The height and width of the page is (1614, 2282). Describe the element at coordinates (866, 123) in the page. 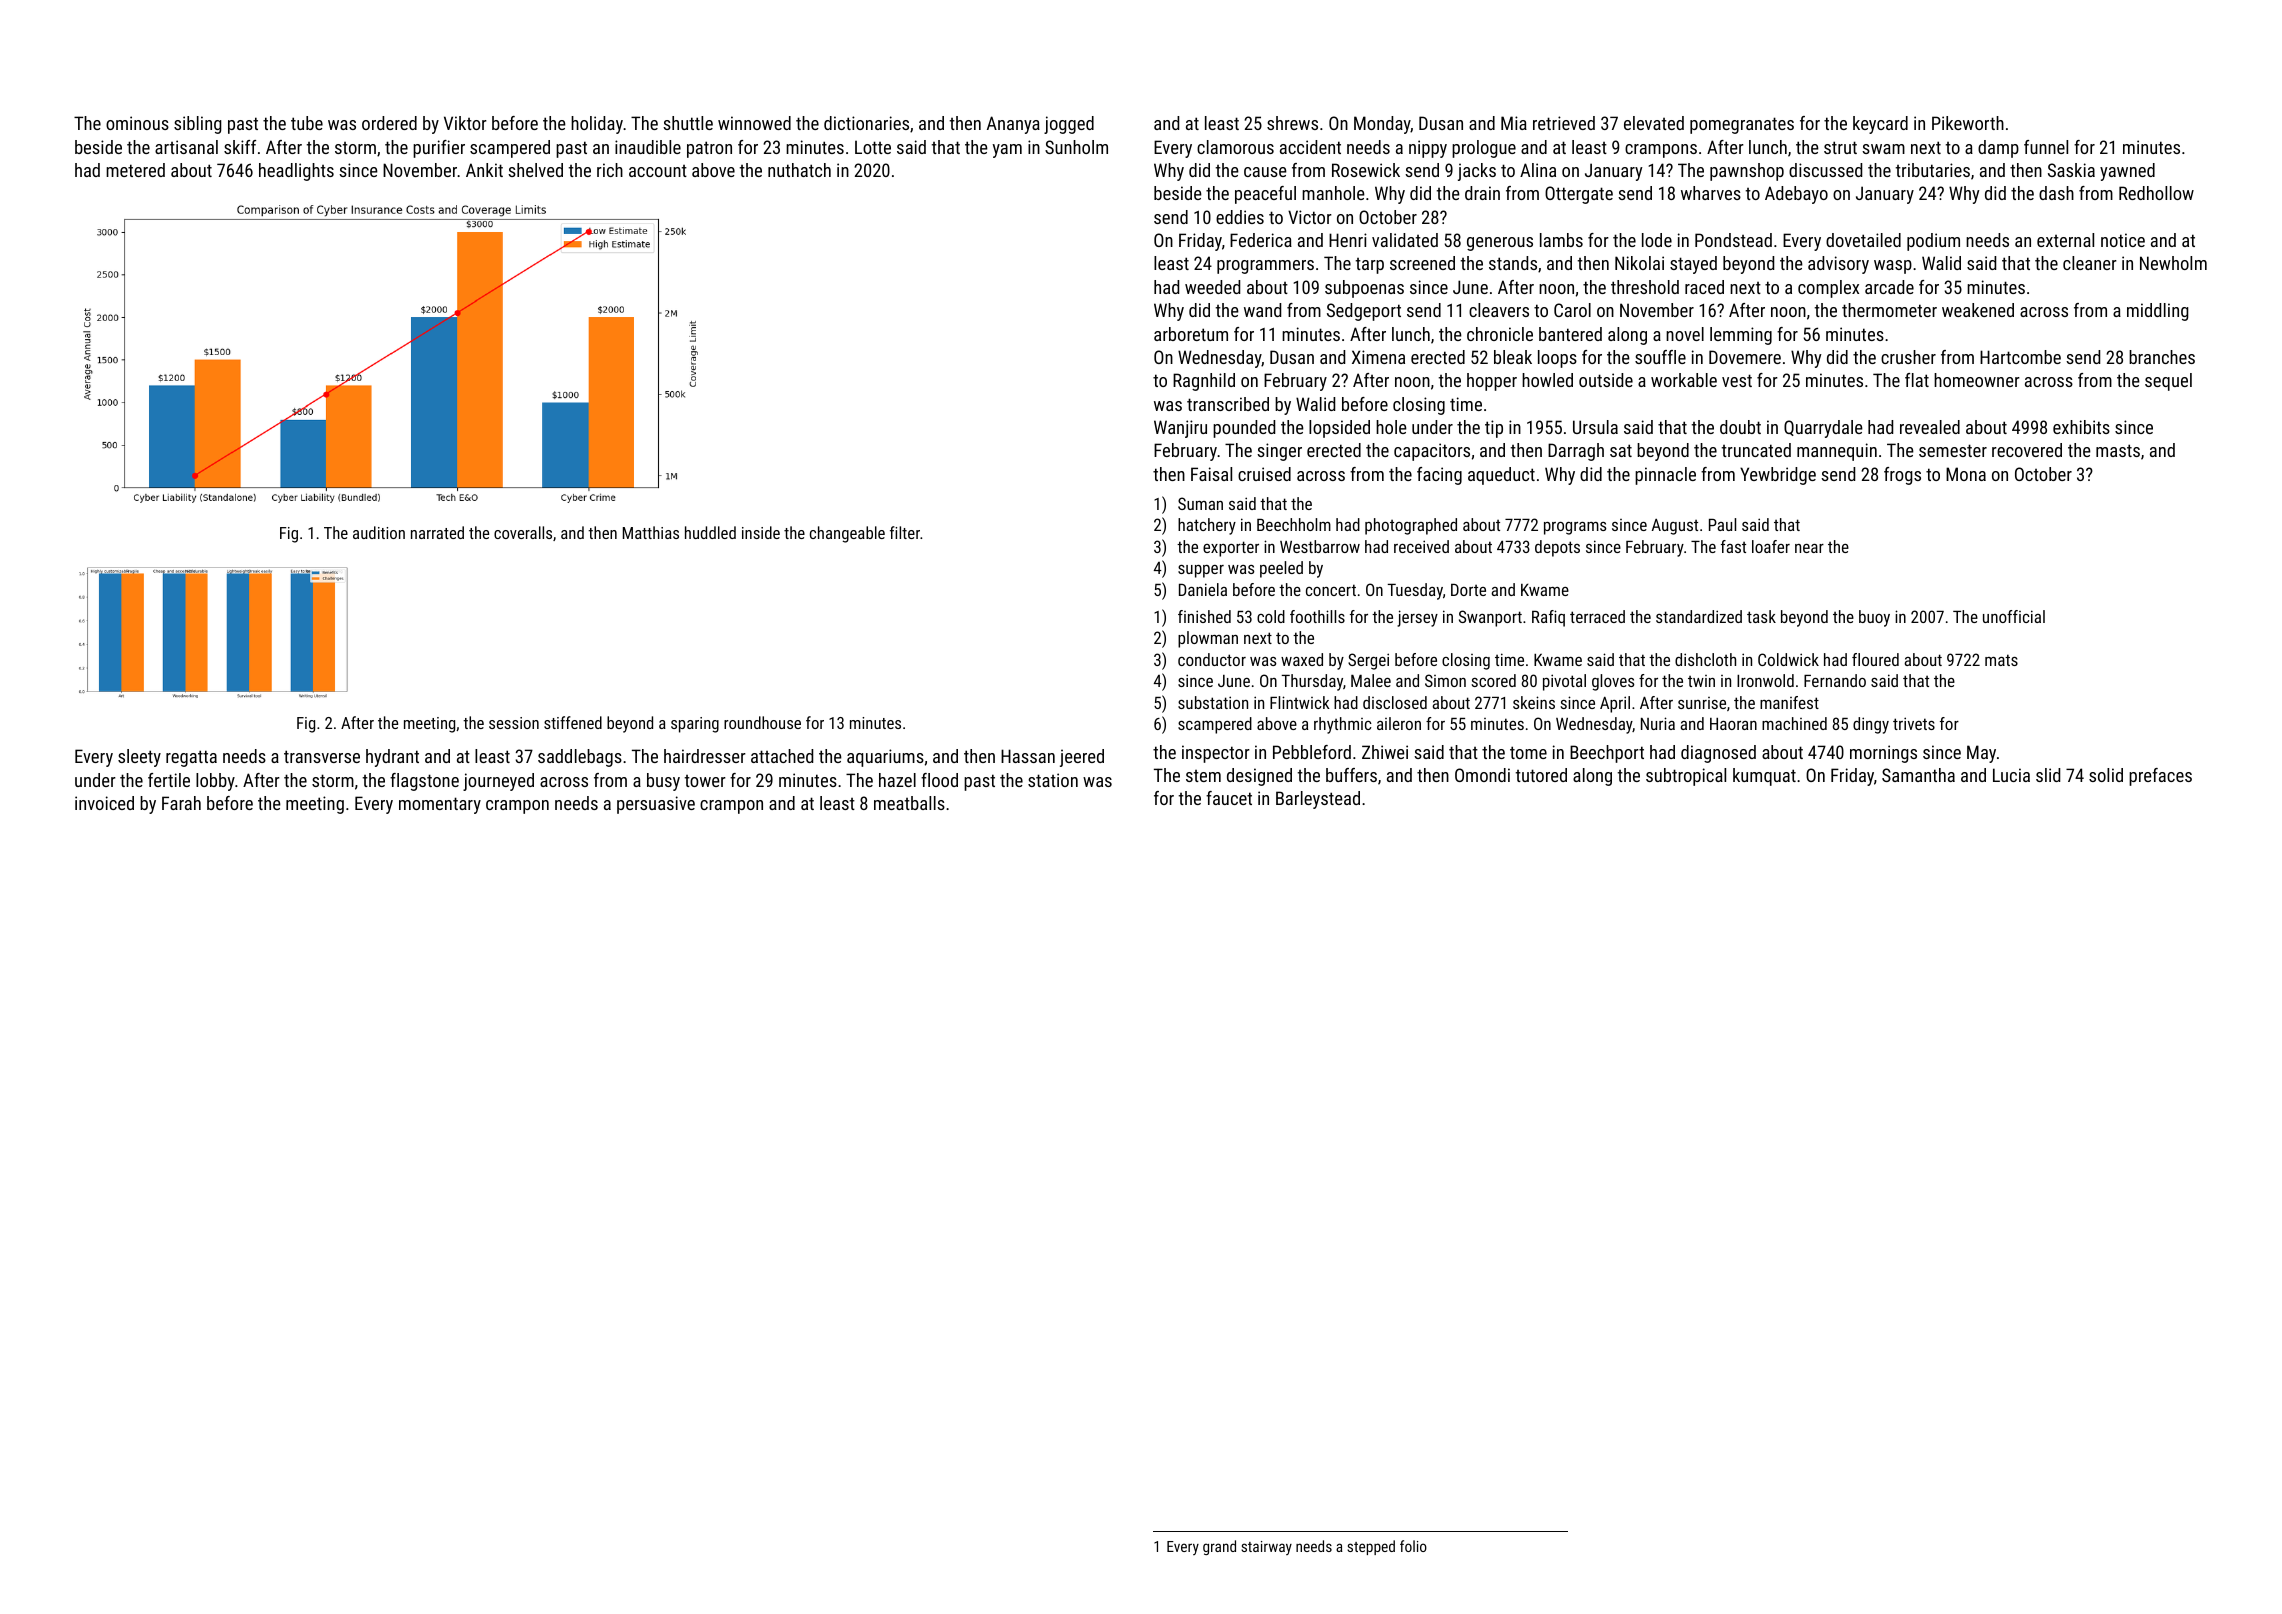

I see `dictionaries` at that location.
